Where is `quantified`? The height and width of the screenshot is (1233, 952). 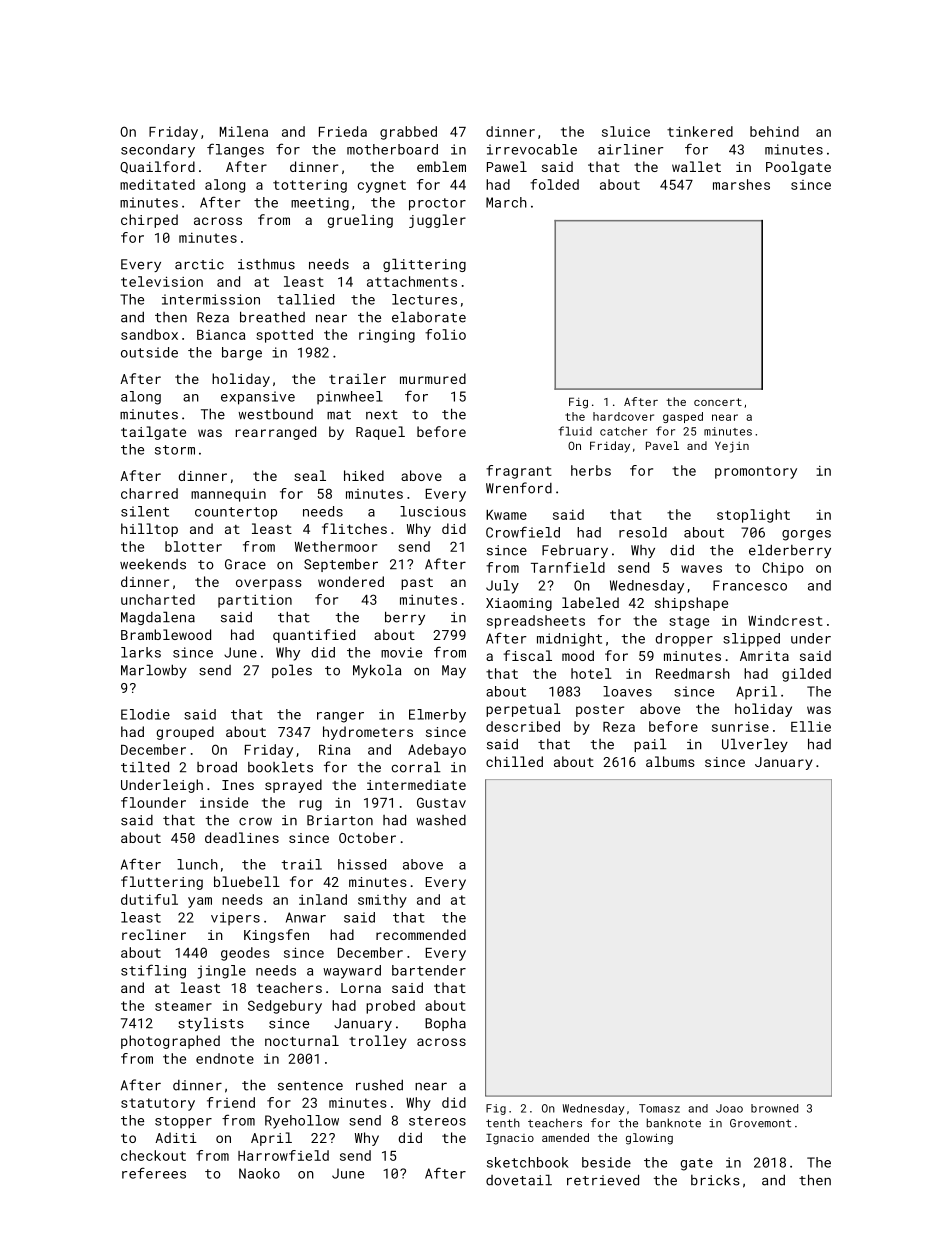 quantified is located at coordinates (314, 636).
